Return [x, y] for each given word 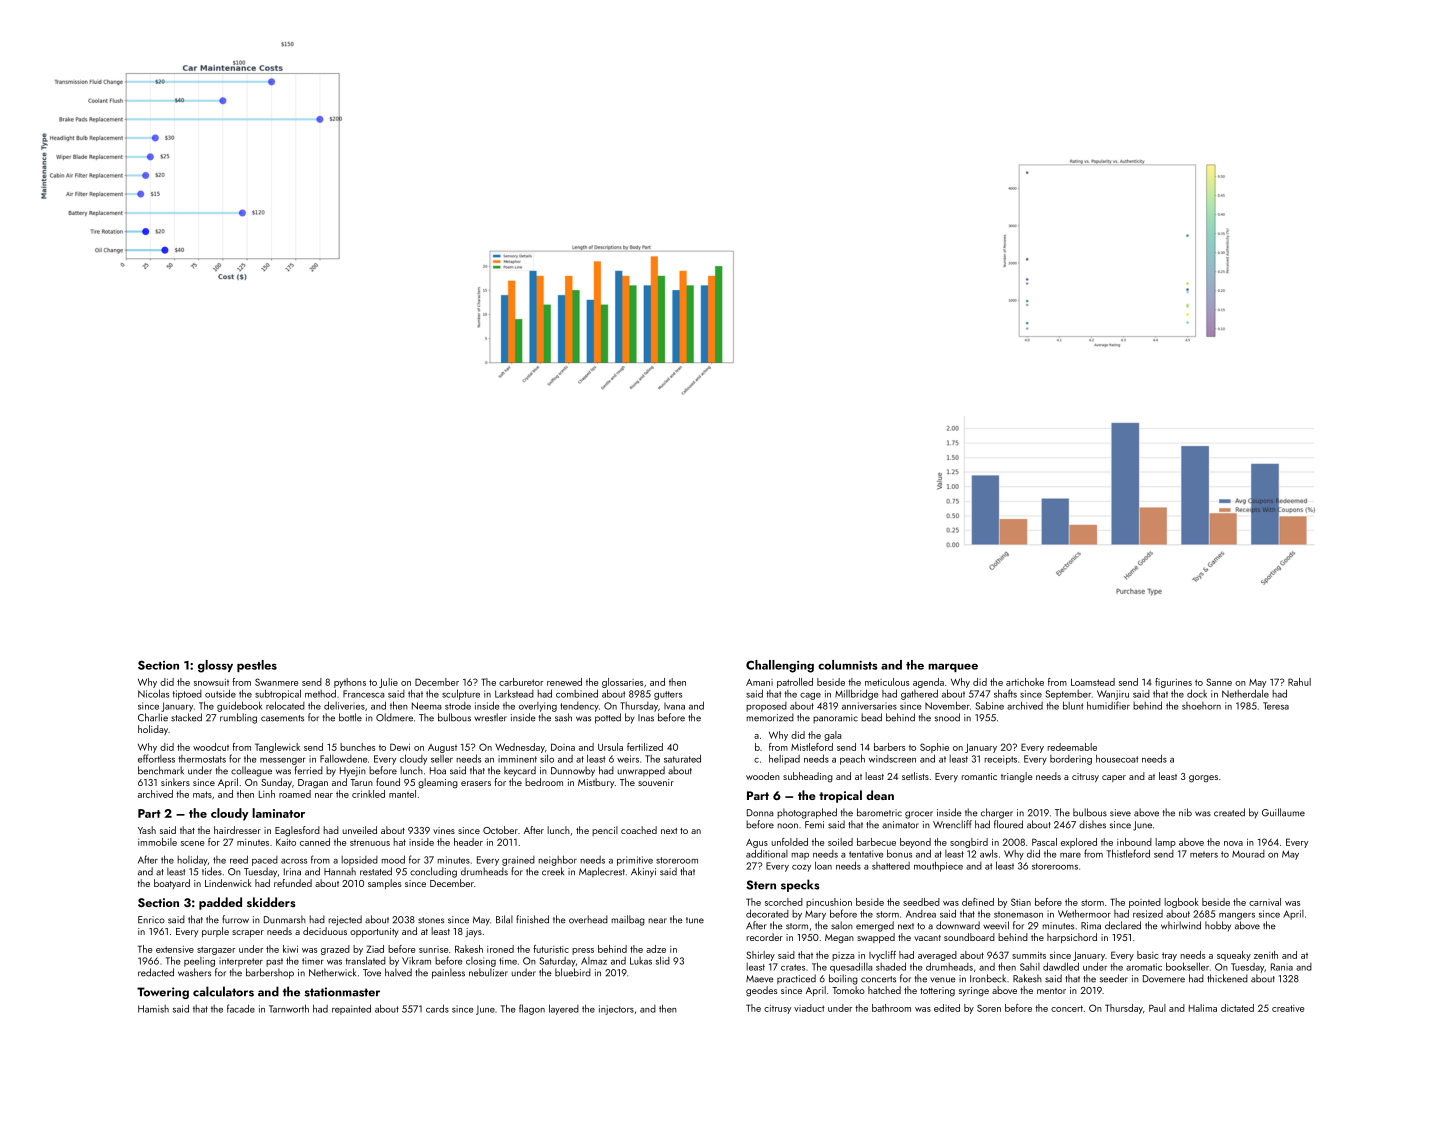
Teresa [1276, 706]
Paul [1157, 1008]
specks [800, 885]
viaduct [809, 1008]
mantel [402, 794]
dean [880, 795]
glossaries [622, 683]
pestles [257, 666]
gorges [1203, 779]
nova [1233, 843]
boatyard [172, 884]
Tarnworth [289, 1008]
